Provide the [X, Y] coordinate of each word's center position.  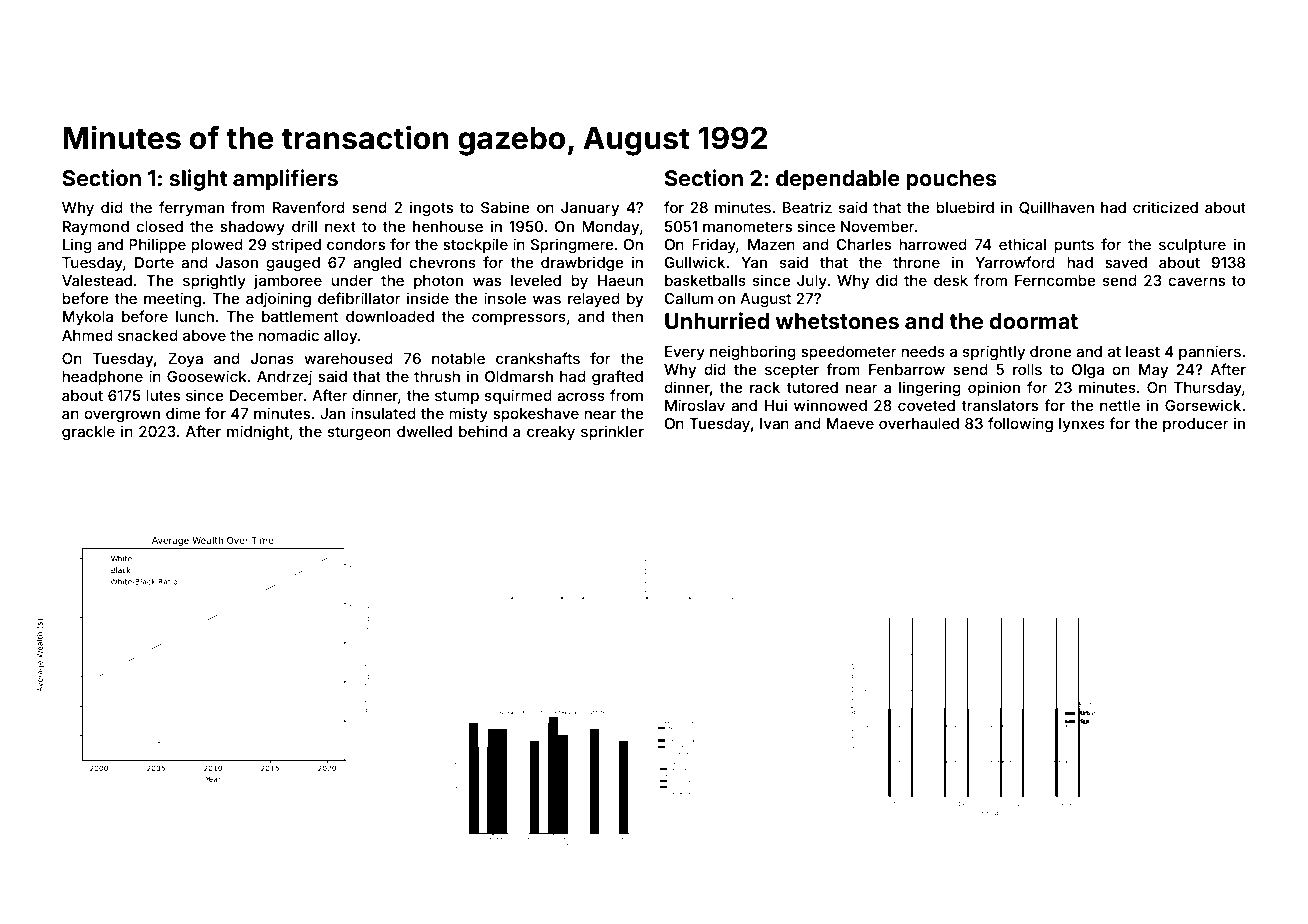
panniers [1210, 352]
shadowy [252, 228]
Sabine [505, 207]
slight [198, 180]
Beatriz [807, 207]
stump [457, 397]
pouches [951, 180]
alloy [340, 337]
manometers [747, 227]
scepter [792, 371]
